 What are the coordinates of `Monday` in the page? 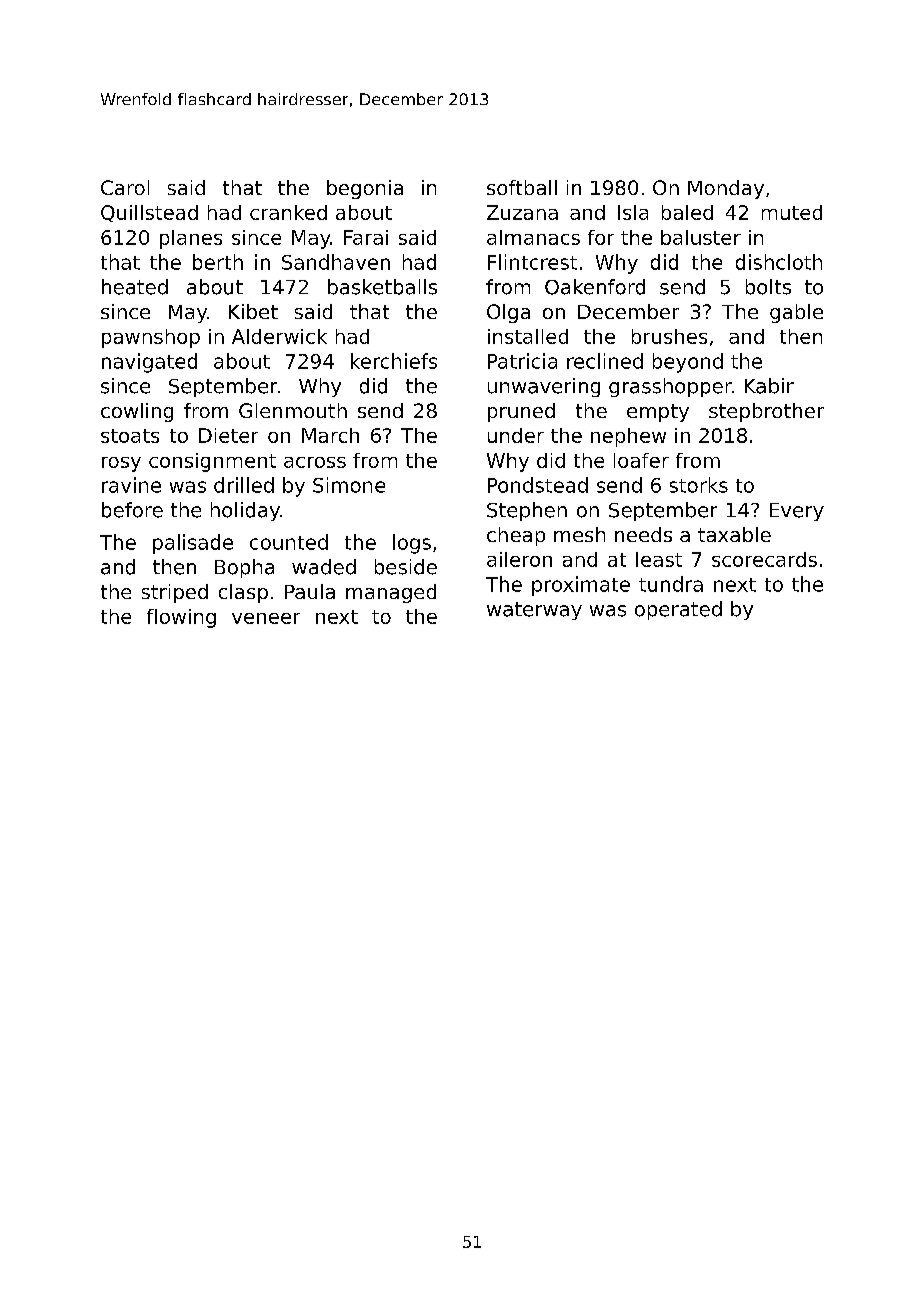 It's located at (726, 189).
